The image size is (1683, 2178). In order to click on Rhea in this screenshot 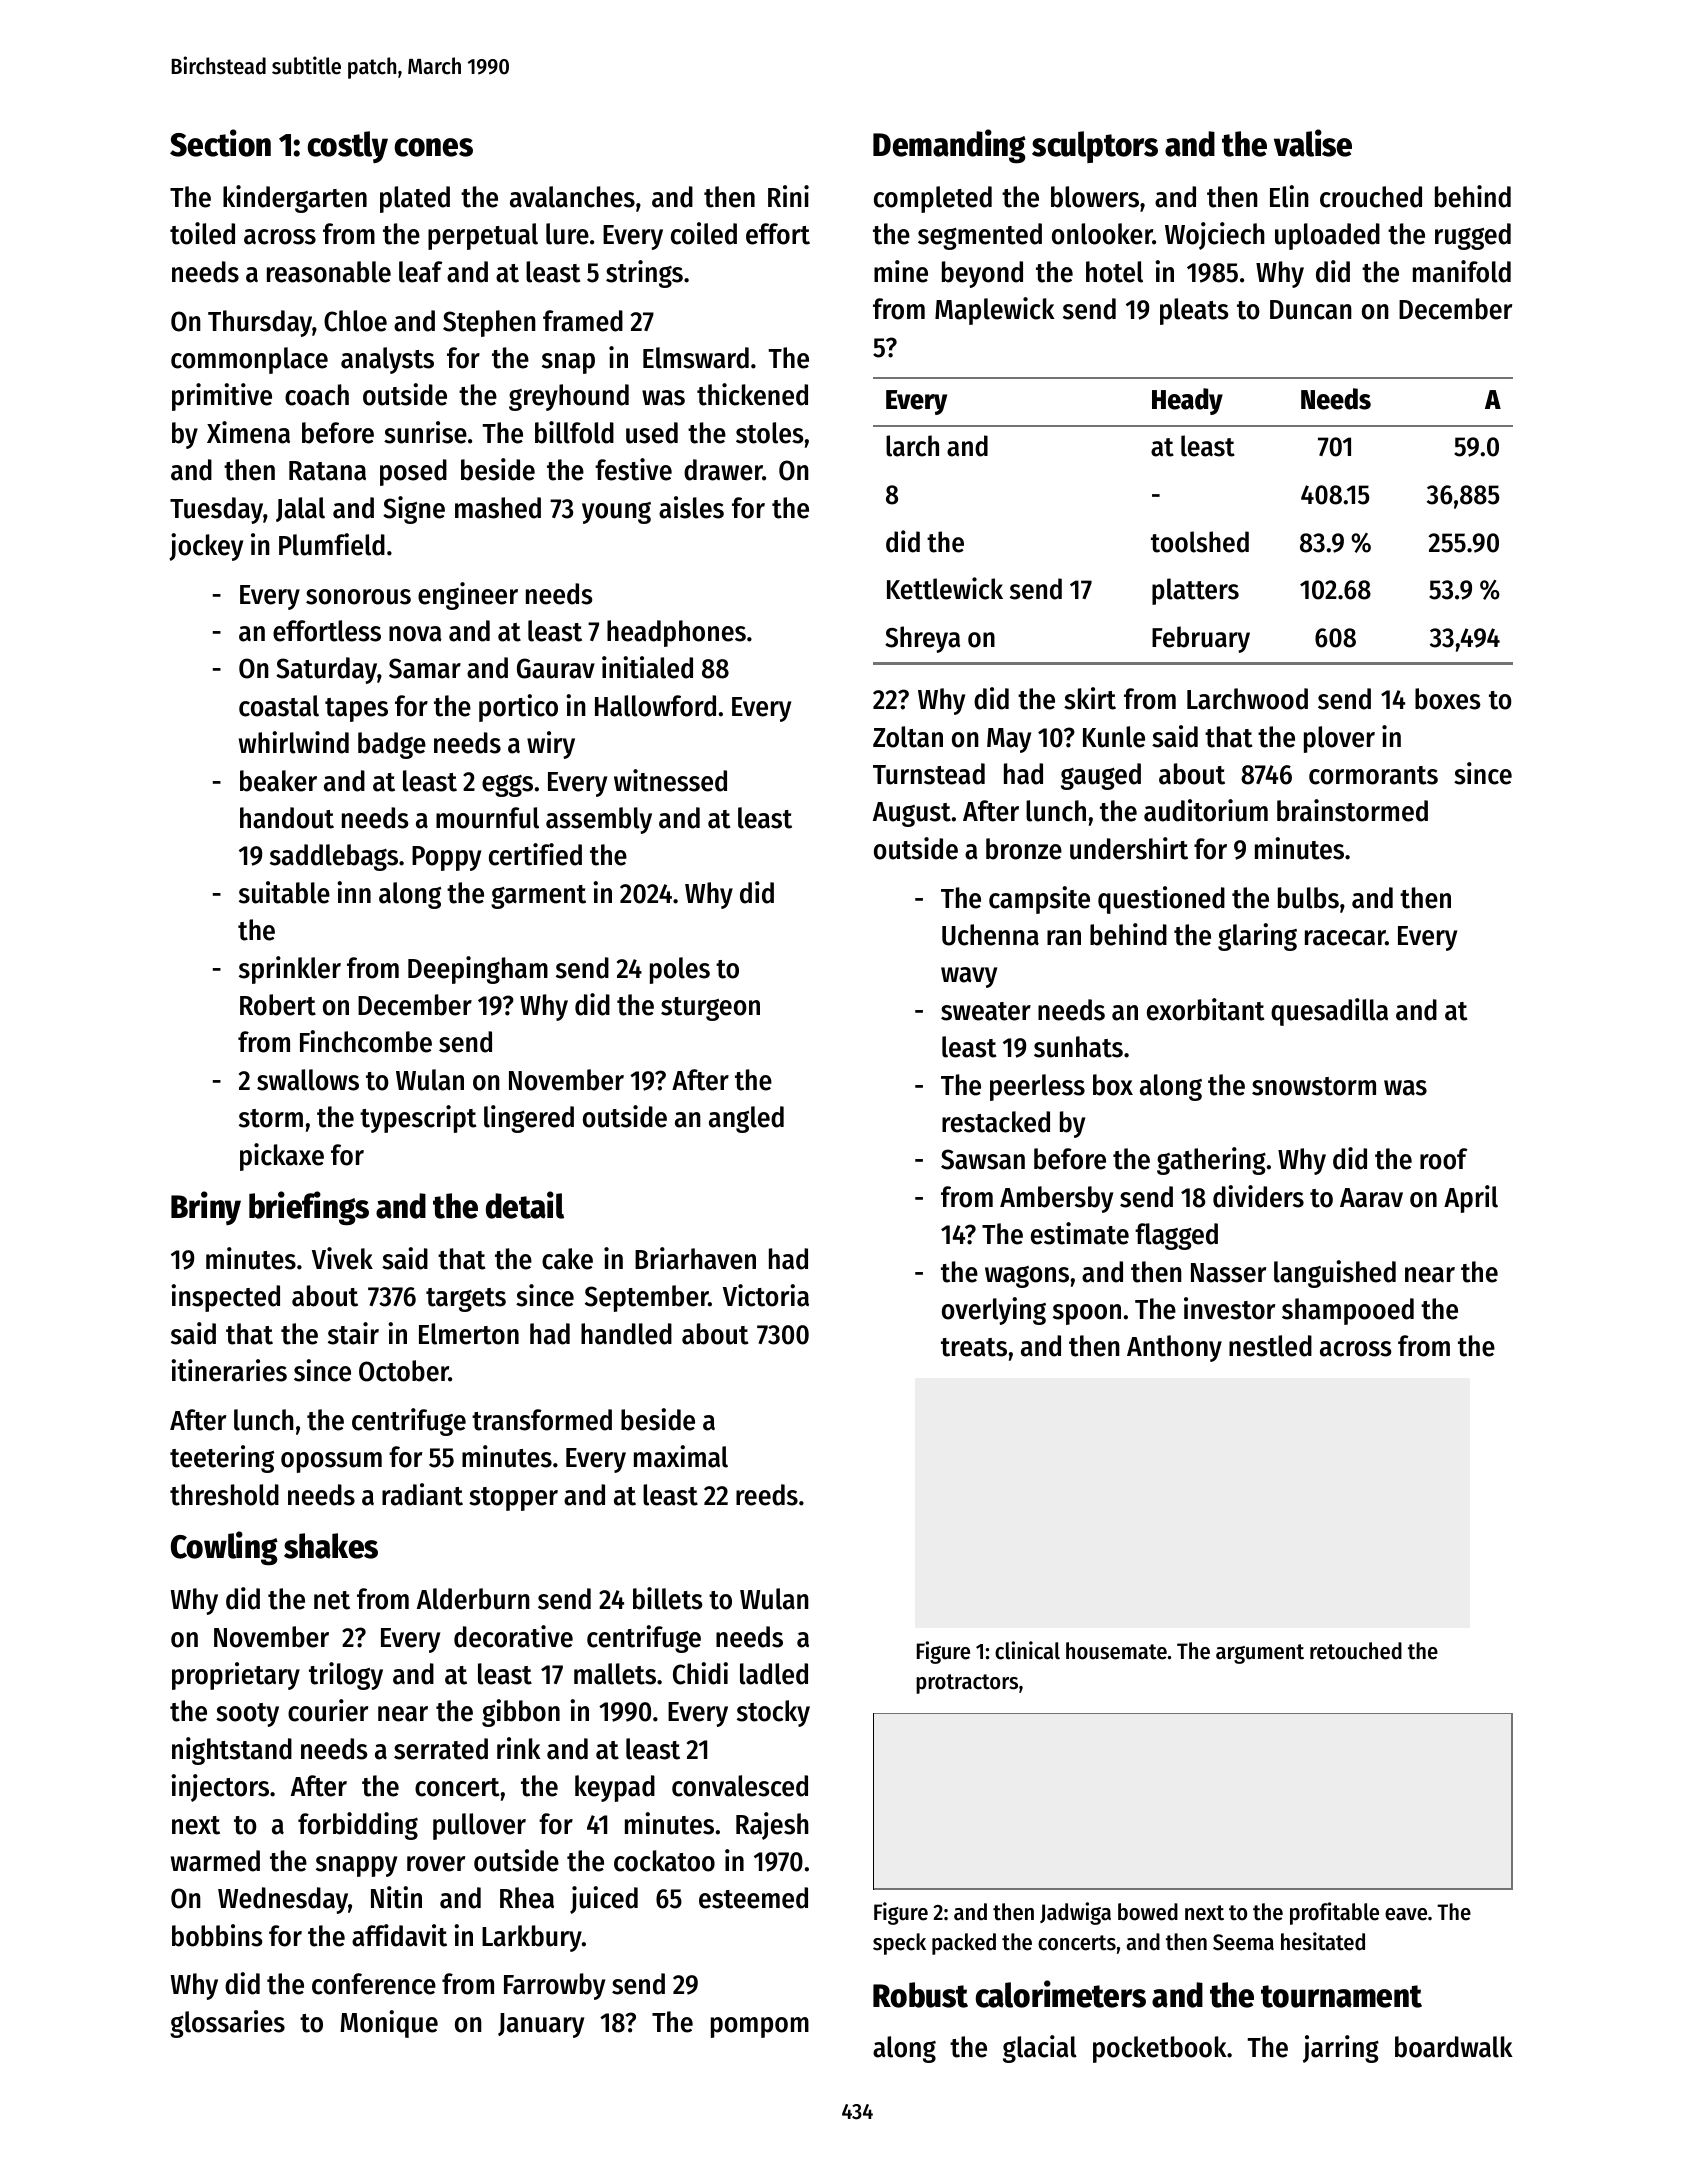, I will do `click(527, 1898)`.
